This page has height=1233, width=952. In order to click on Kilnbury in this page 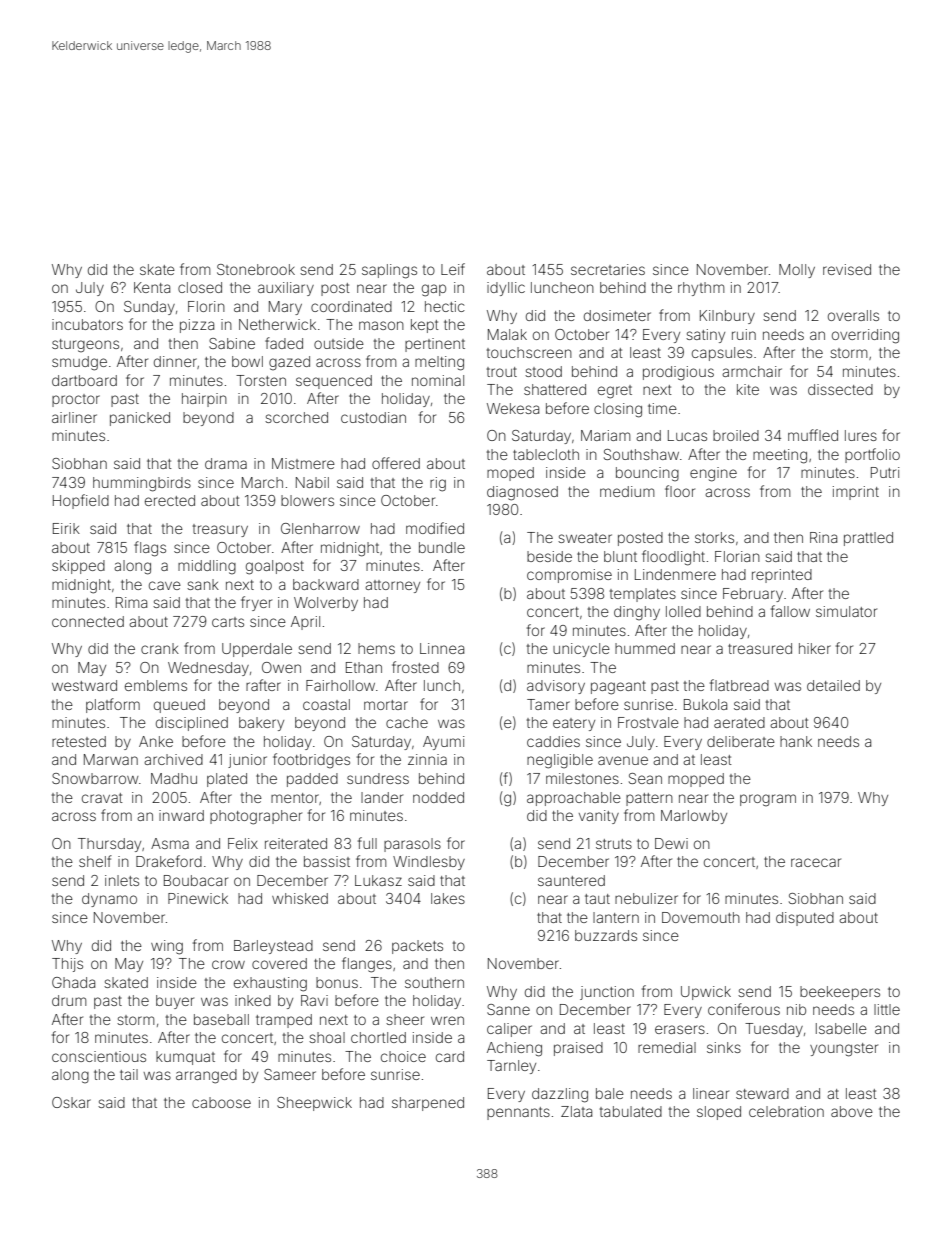, I will do `click(727, 317)`.
